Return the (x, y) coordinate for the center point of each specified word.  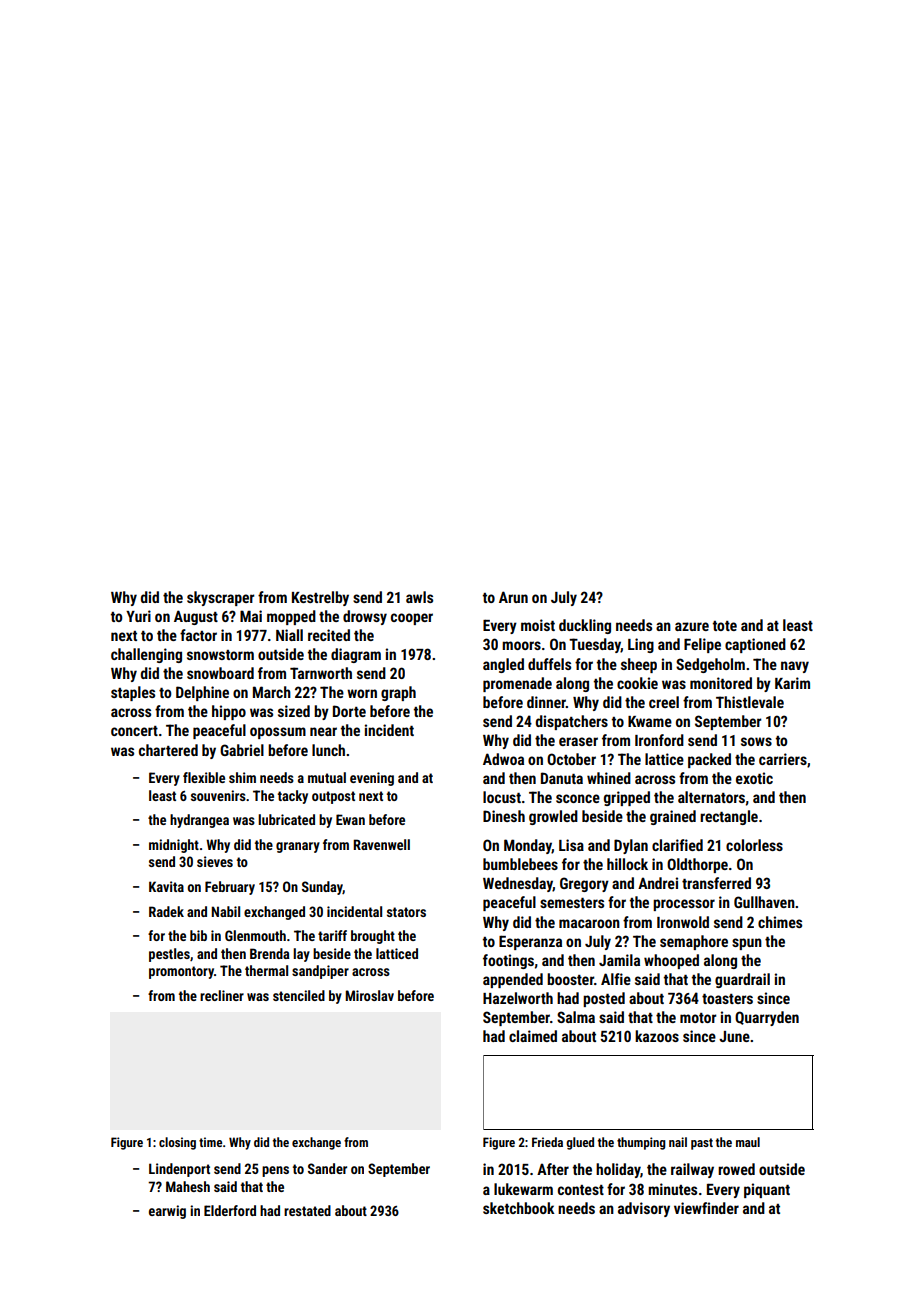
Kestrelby (320, 598)
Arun (513, 597)
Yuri (138, 616)
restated (307, 1210)
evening (372, 779)
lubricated (286, 819)
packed (709, 760)
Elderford (230, 1210)
